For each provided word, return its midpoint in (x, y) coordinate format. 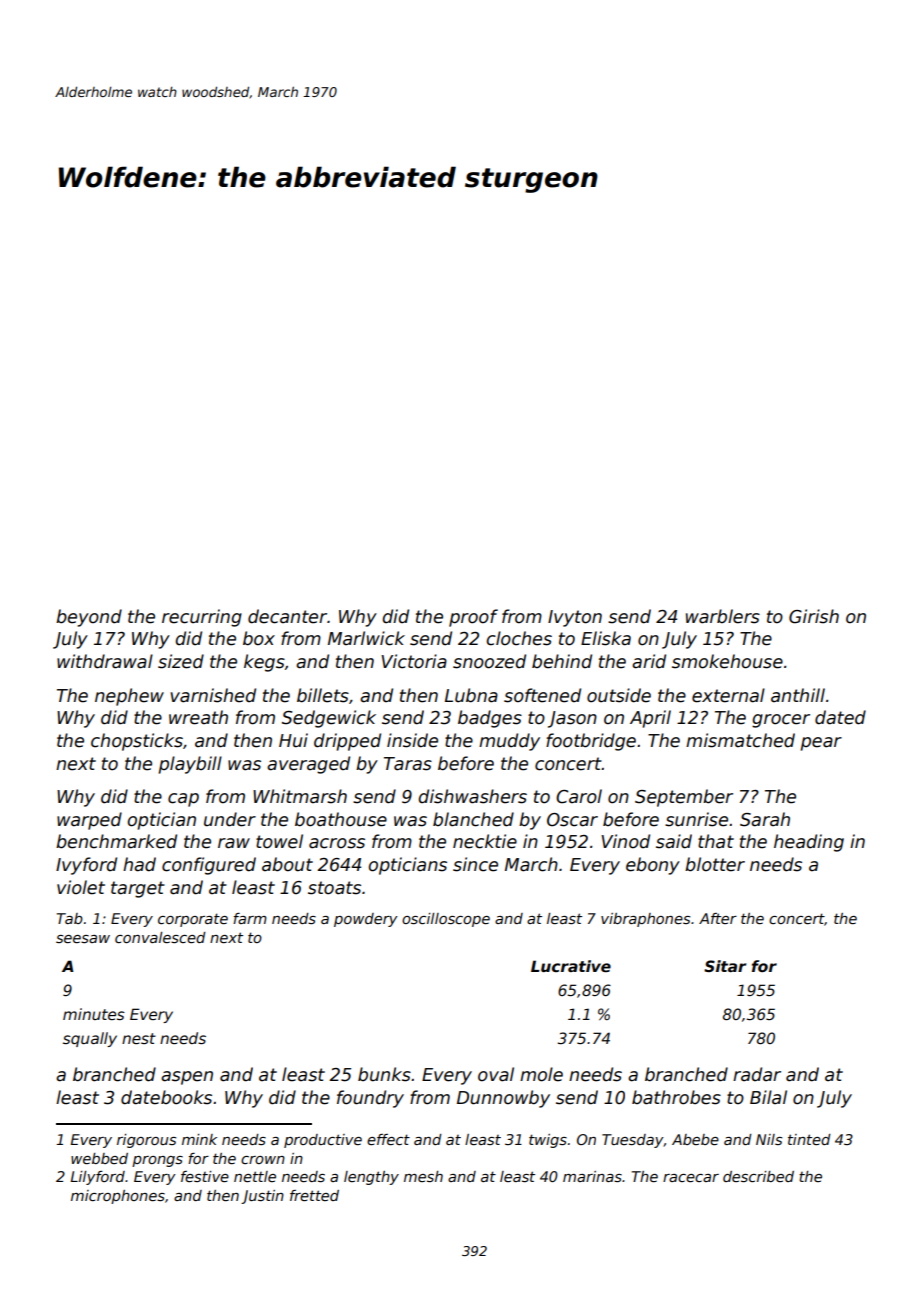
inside (412, 740)
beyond (89, 618)
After (718, 918)
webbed (99, 1158)
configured (209, 866)
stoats (334, 888)
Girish (814, 616)
